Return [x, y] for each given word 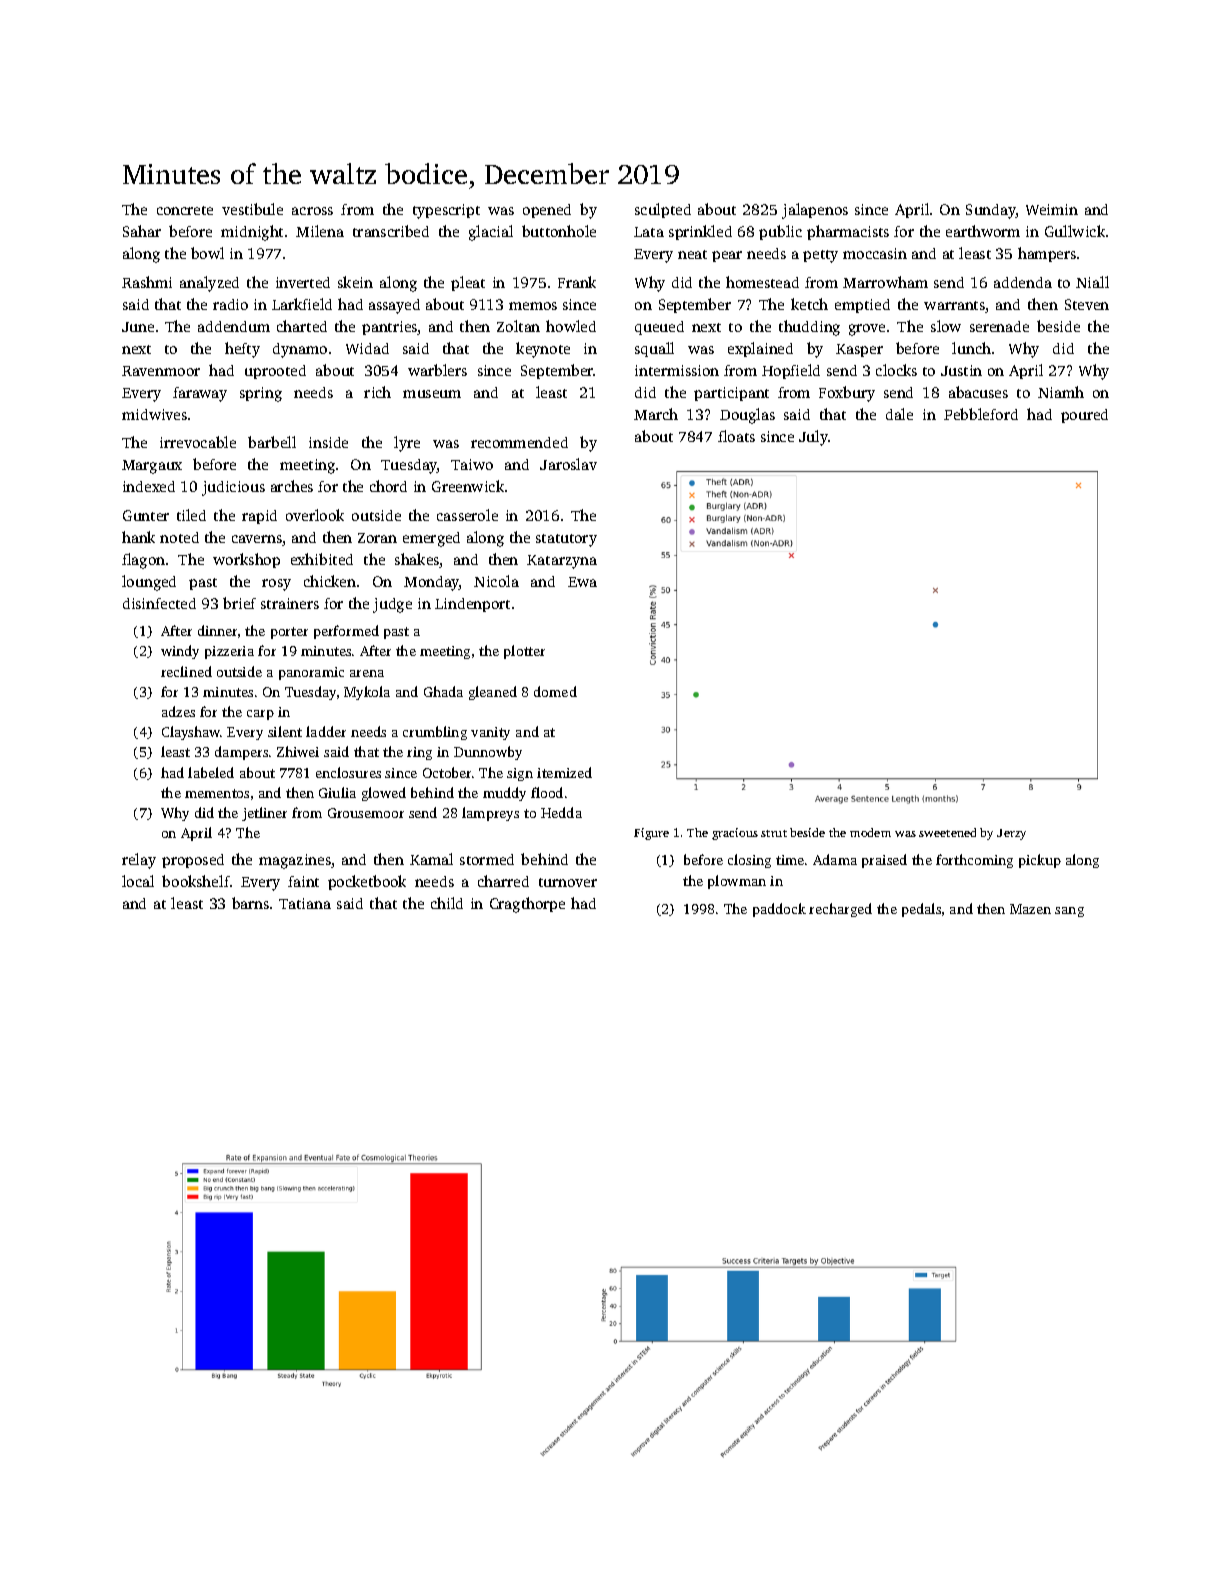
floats [736, 436]
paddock [779, 910]
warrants [954, 305]
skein [355, 282]
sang [1069, 912]
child [447, 903]
